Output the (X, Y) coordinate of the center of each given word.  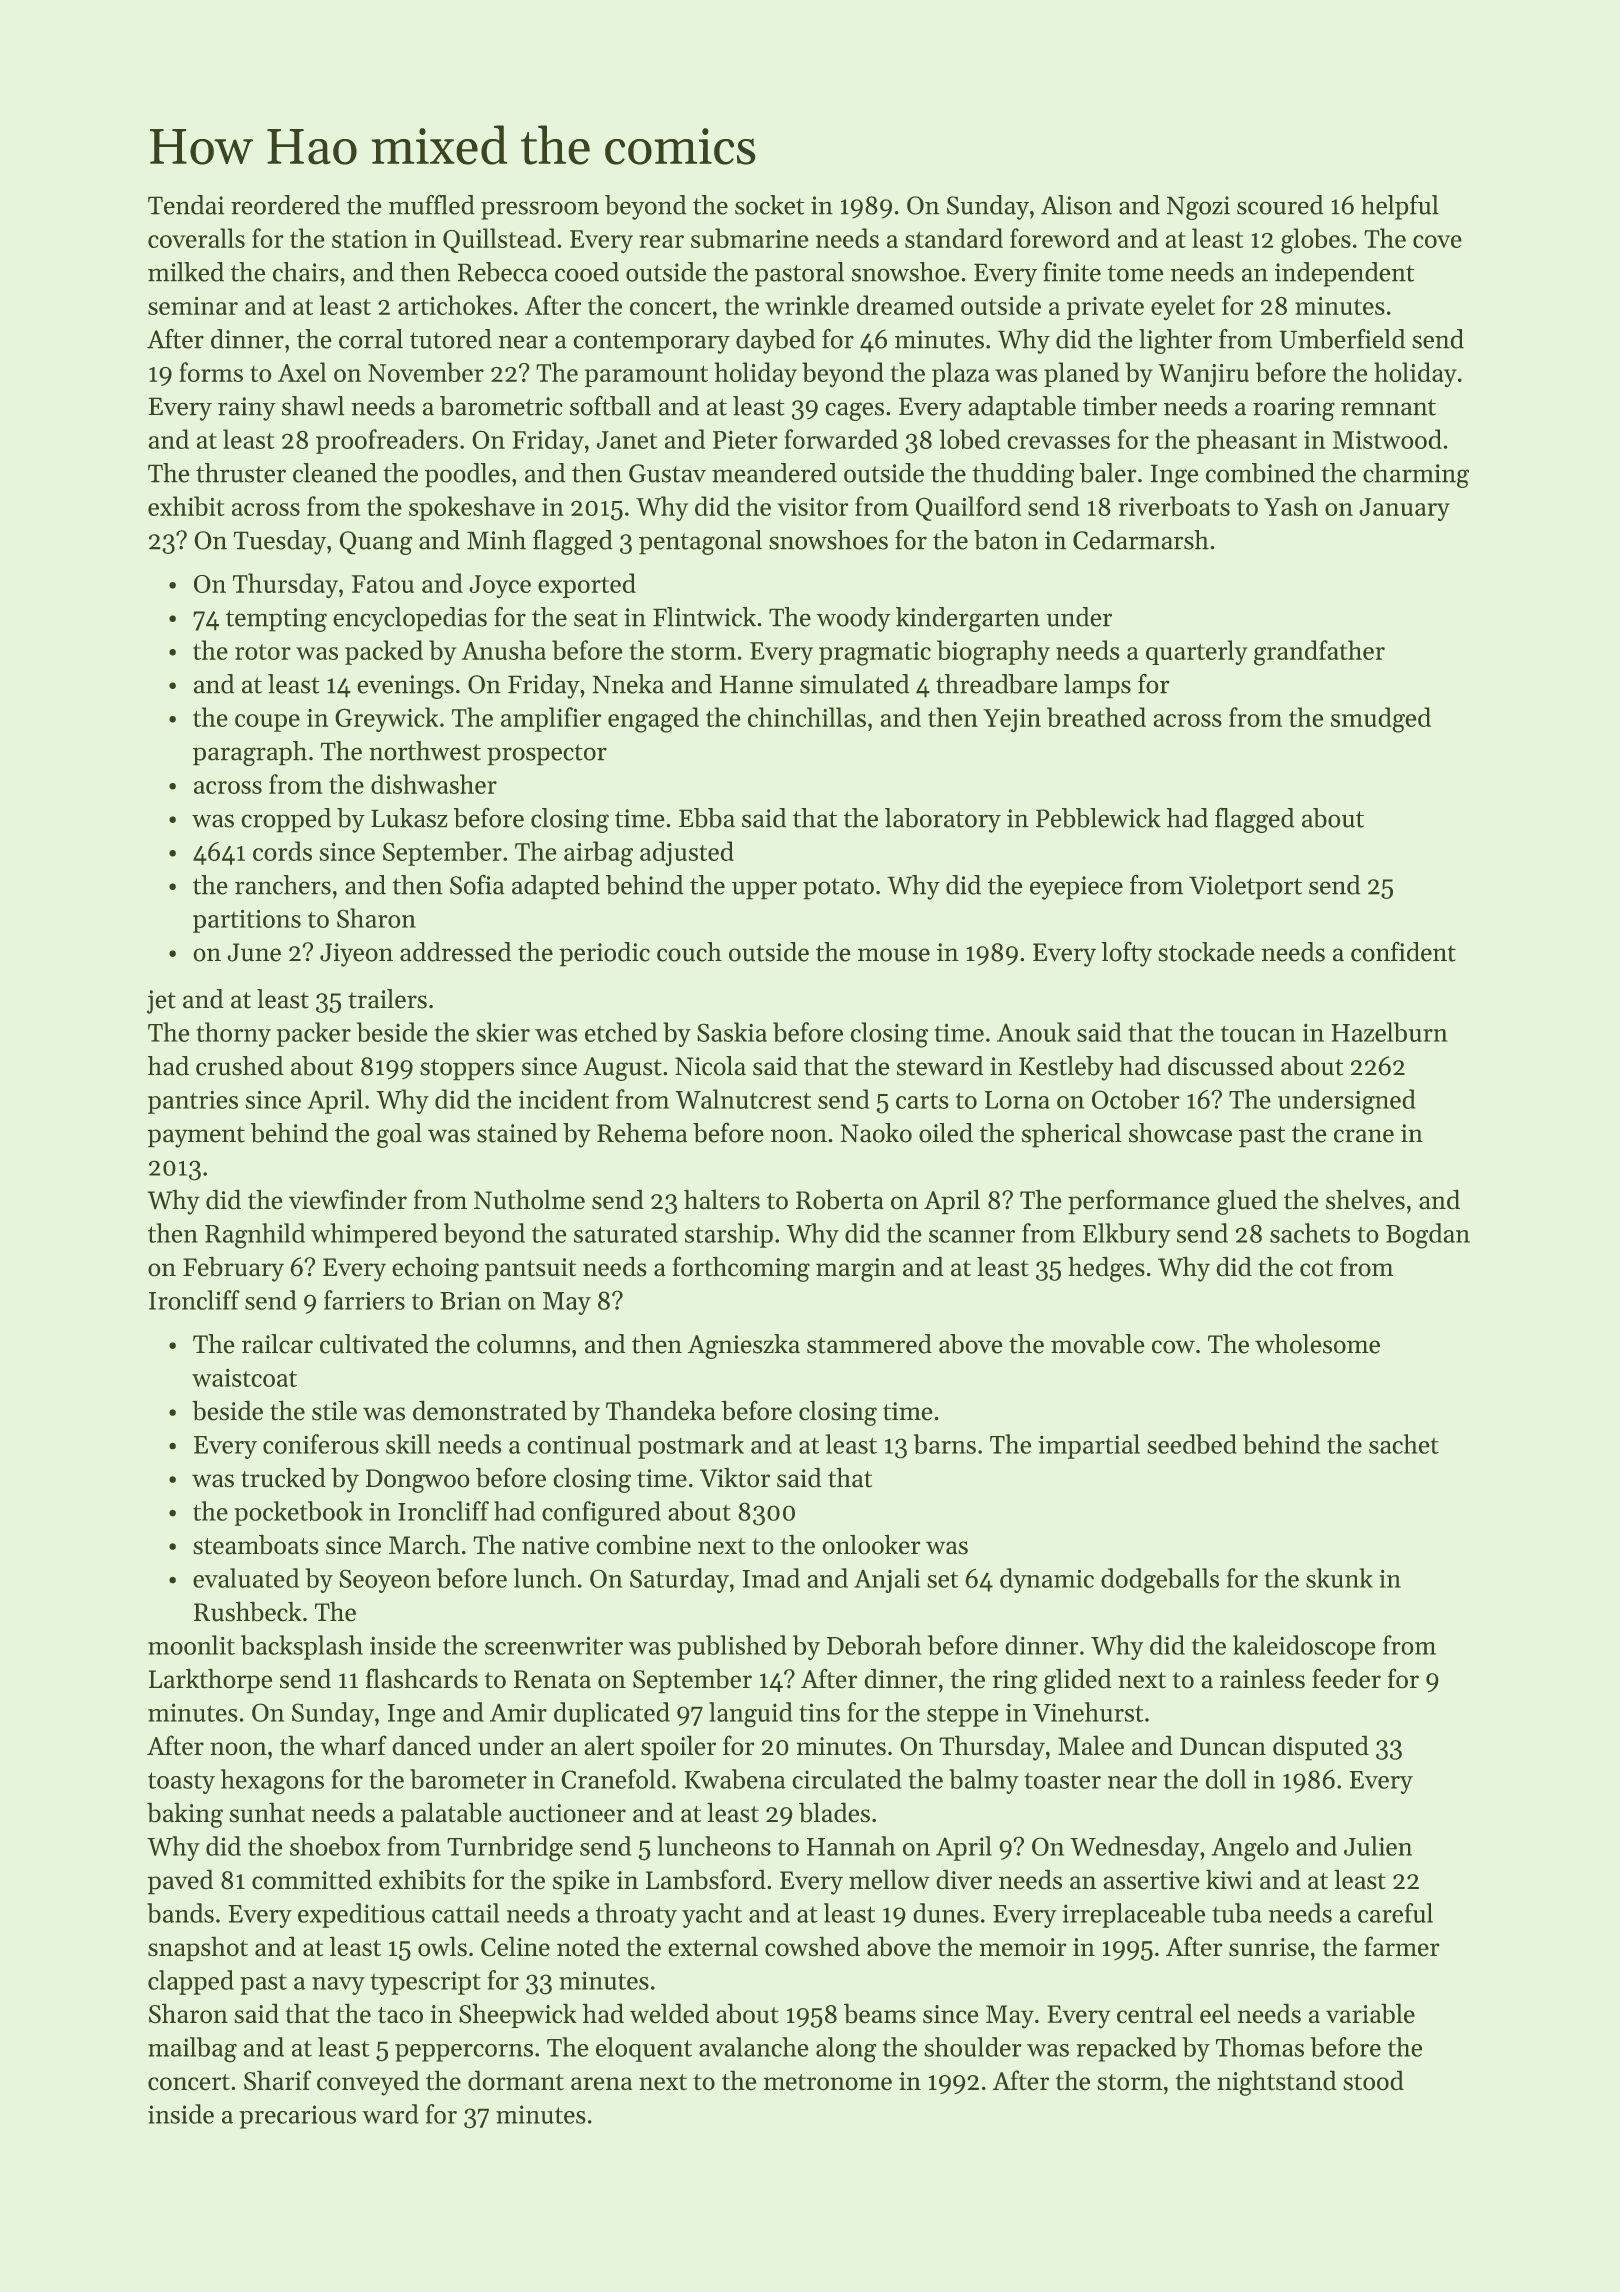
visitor (813, 507)
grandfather (1319, 653)
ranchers (283, 885)
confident (1403, 952)
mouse (894, 955)
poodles (467, 475)
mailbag (192, 2049)
